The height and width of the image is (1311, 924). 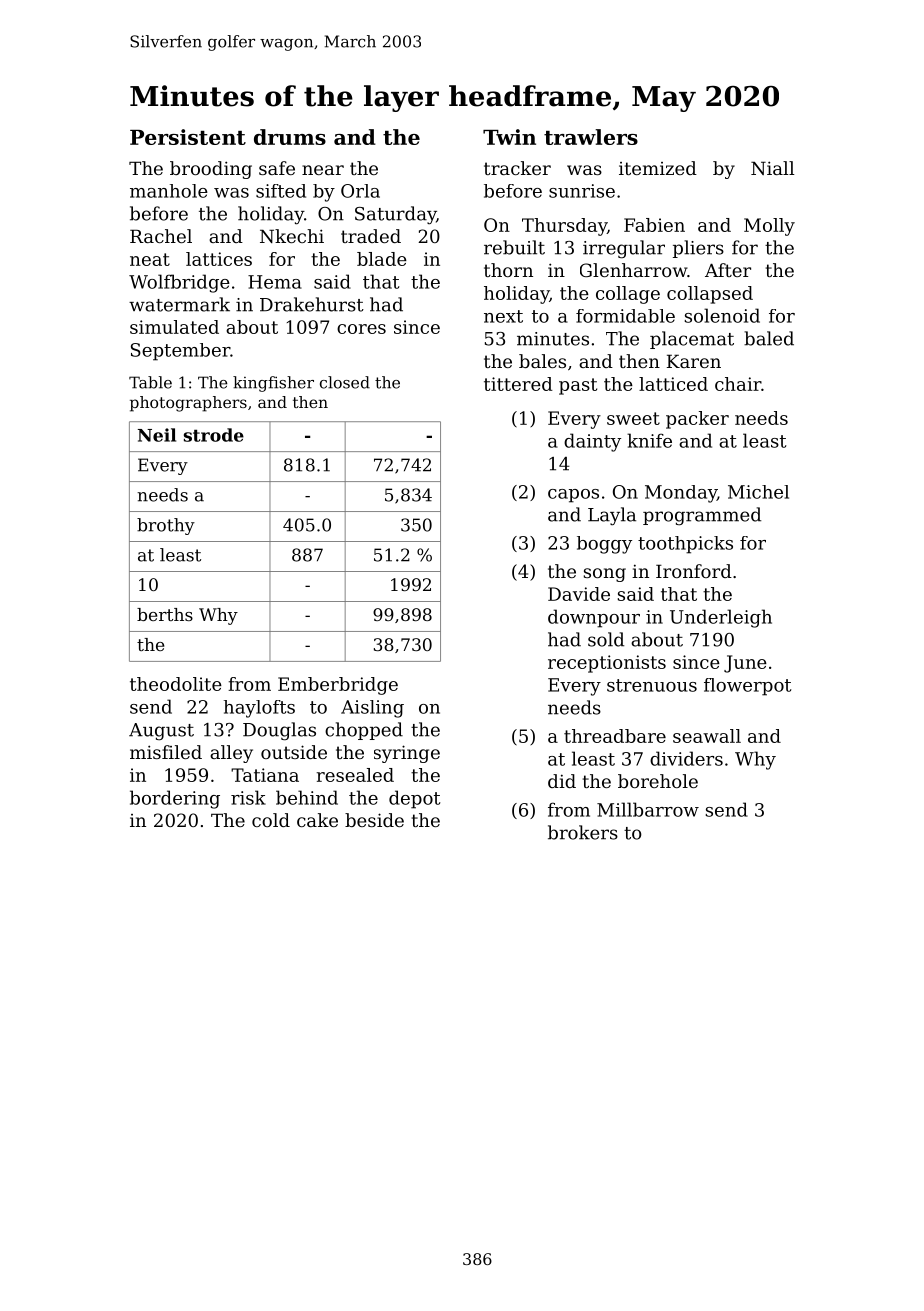 I want to click on drums, so click(x=290, y=137).
